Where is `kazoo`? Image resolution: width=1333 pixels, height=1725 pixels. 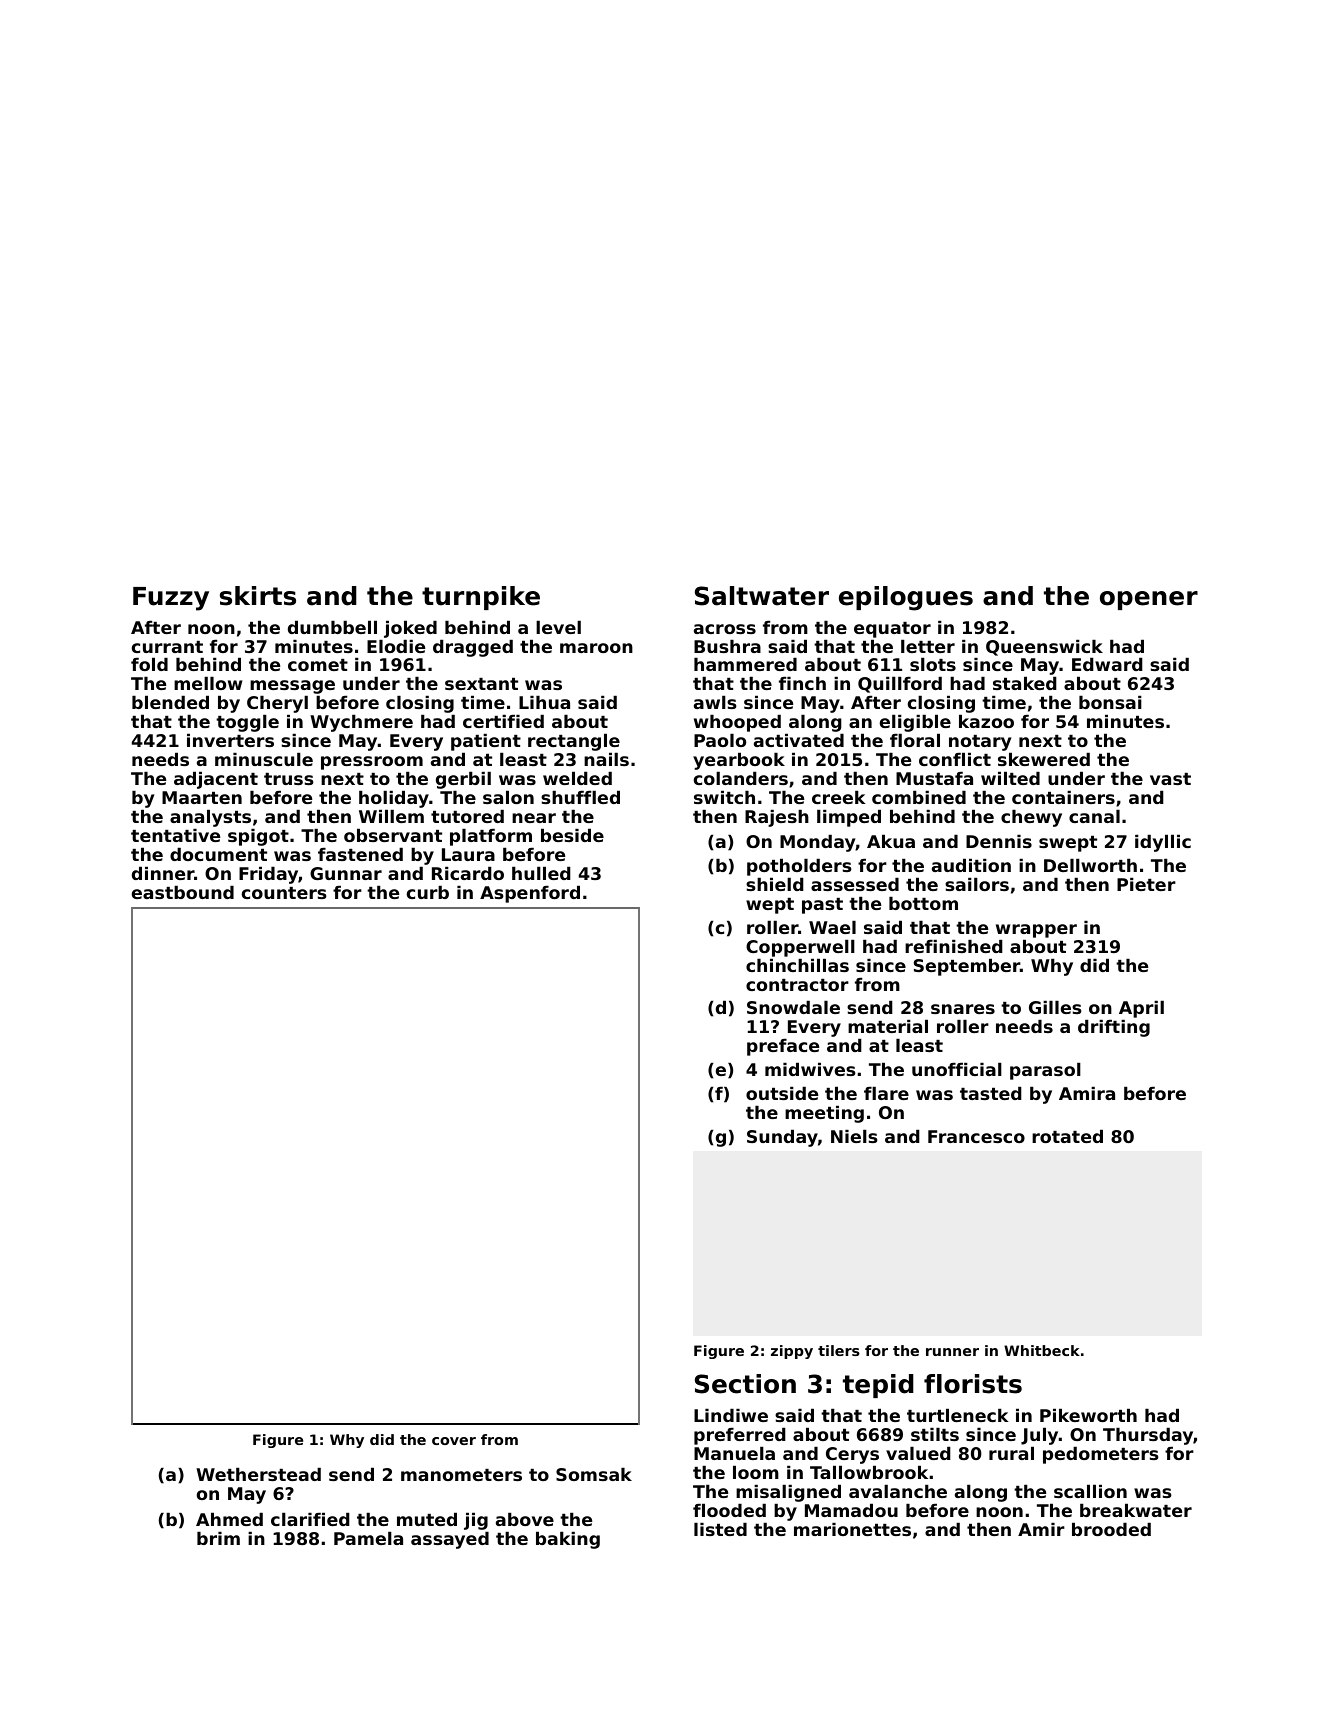
kazoo is located at coordinates (986, 721).
